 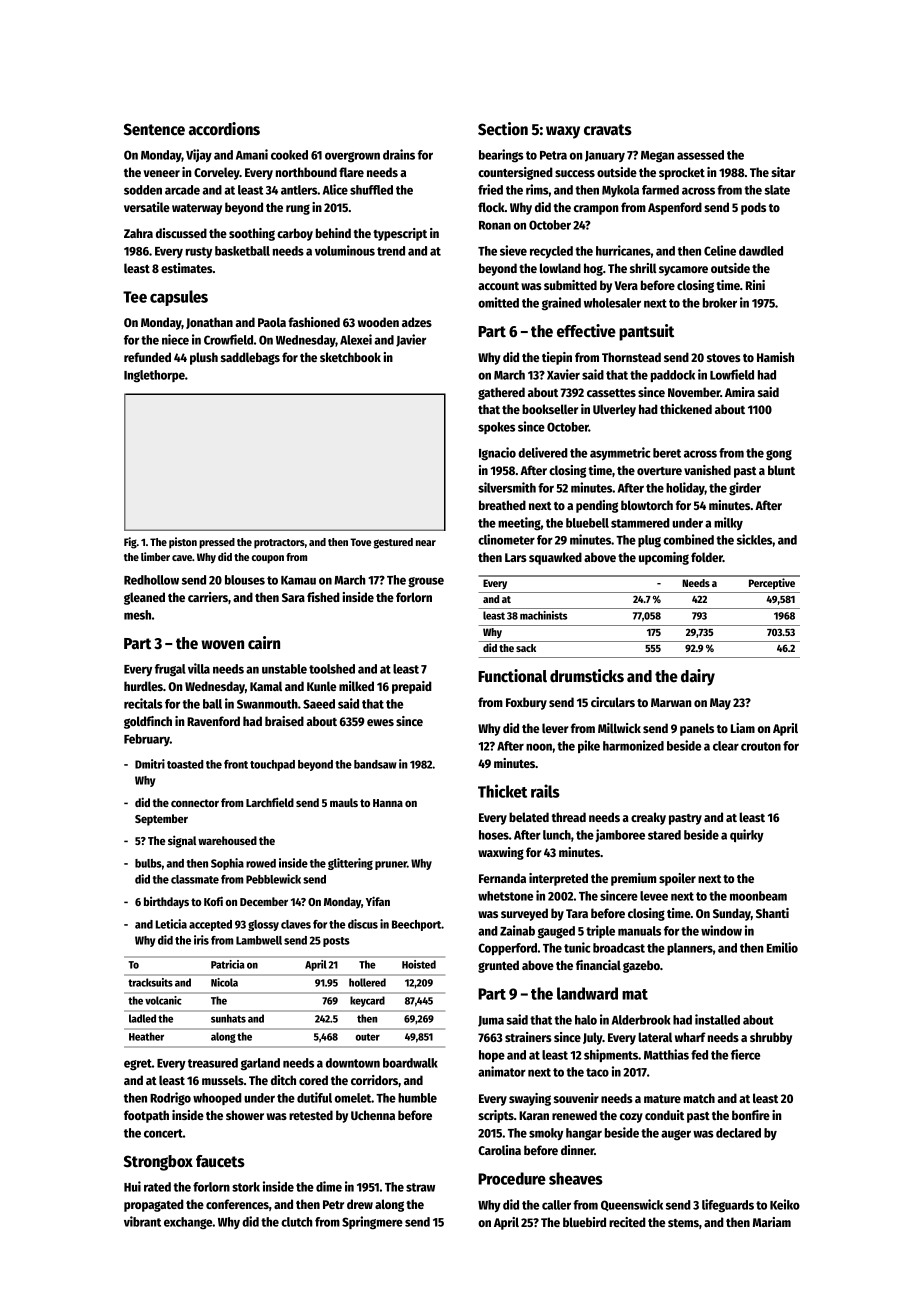 I want to click on Millwick, so click(x=619, y=728).
